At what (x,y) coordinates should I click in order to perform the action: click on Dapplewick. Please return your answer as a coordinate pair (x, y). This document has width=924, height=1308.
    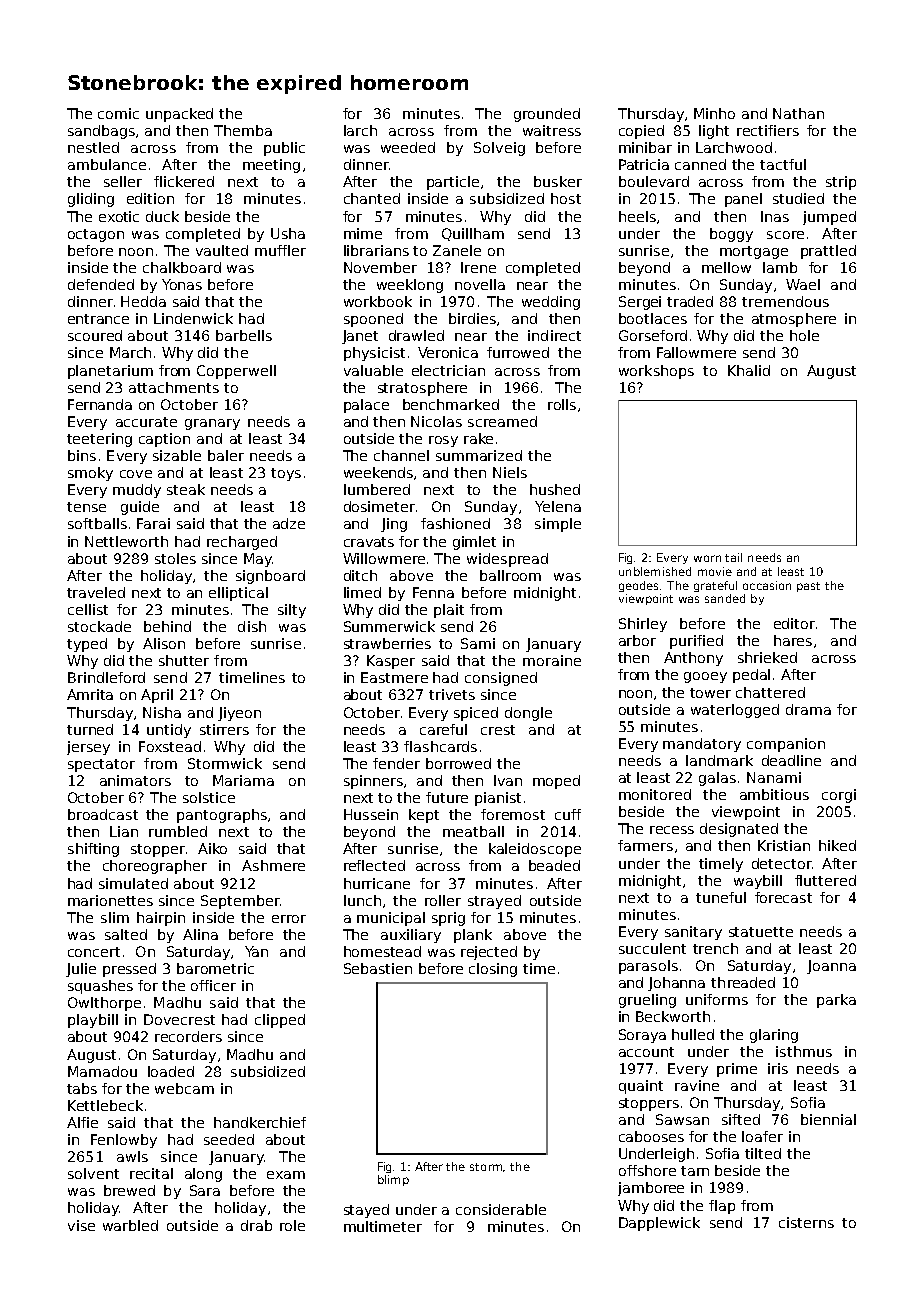
    Looking at the image, I should click on (659, 1224).
